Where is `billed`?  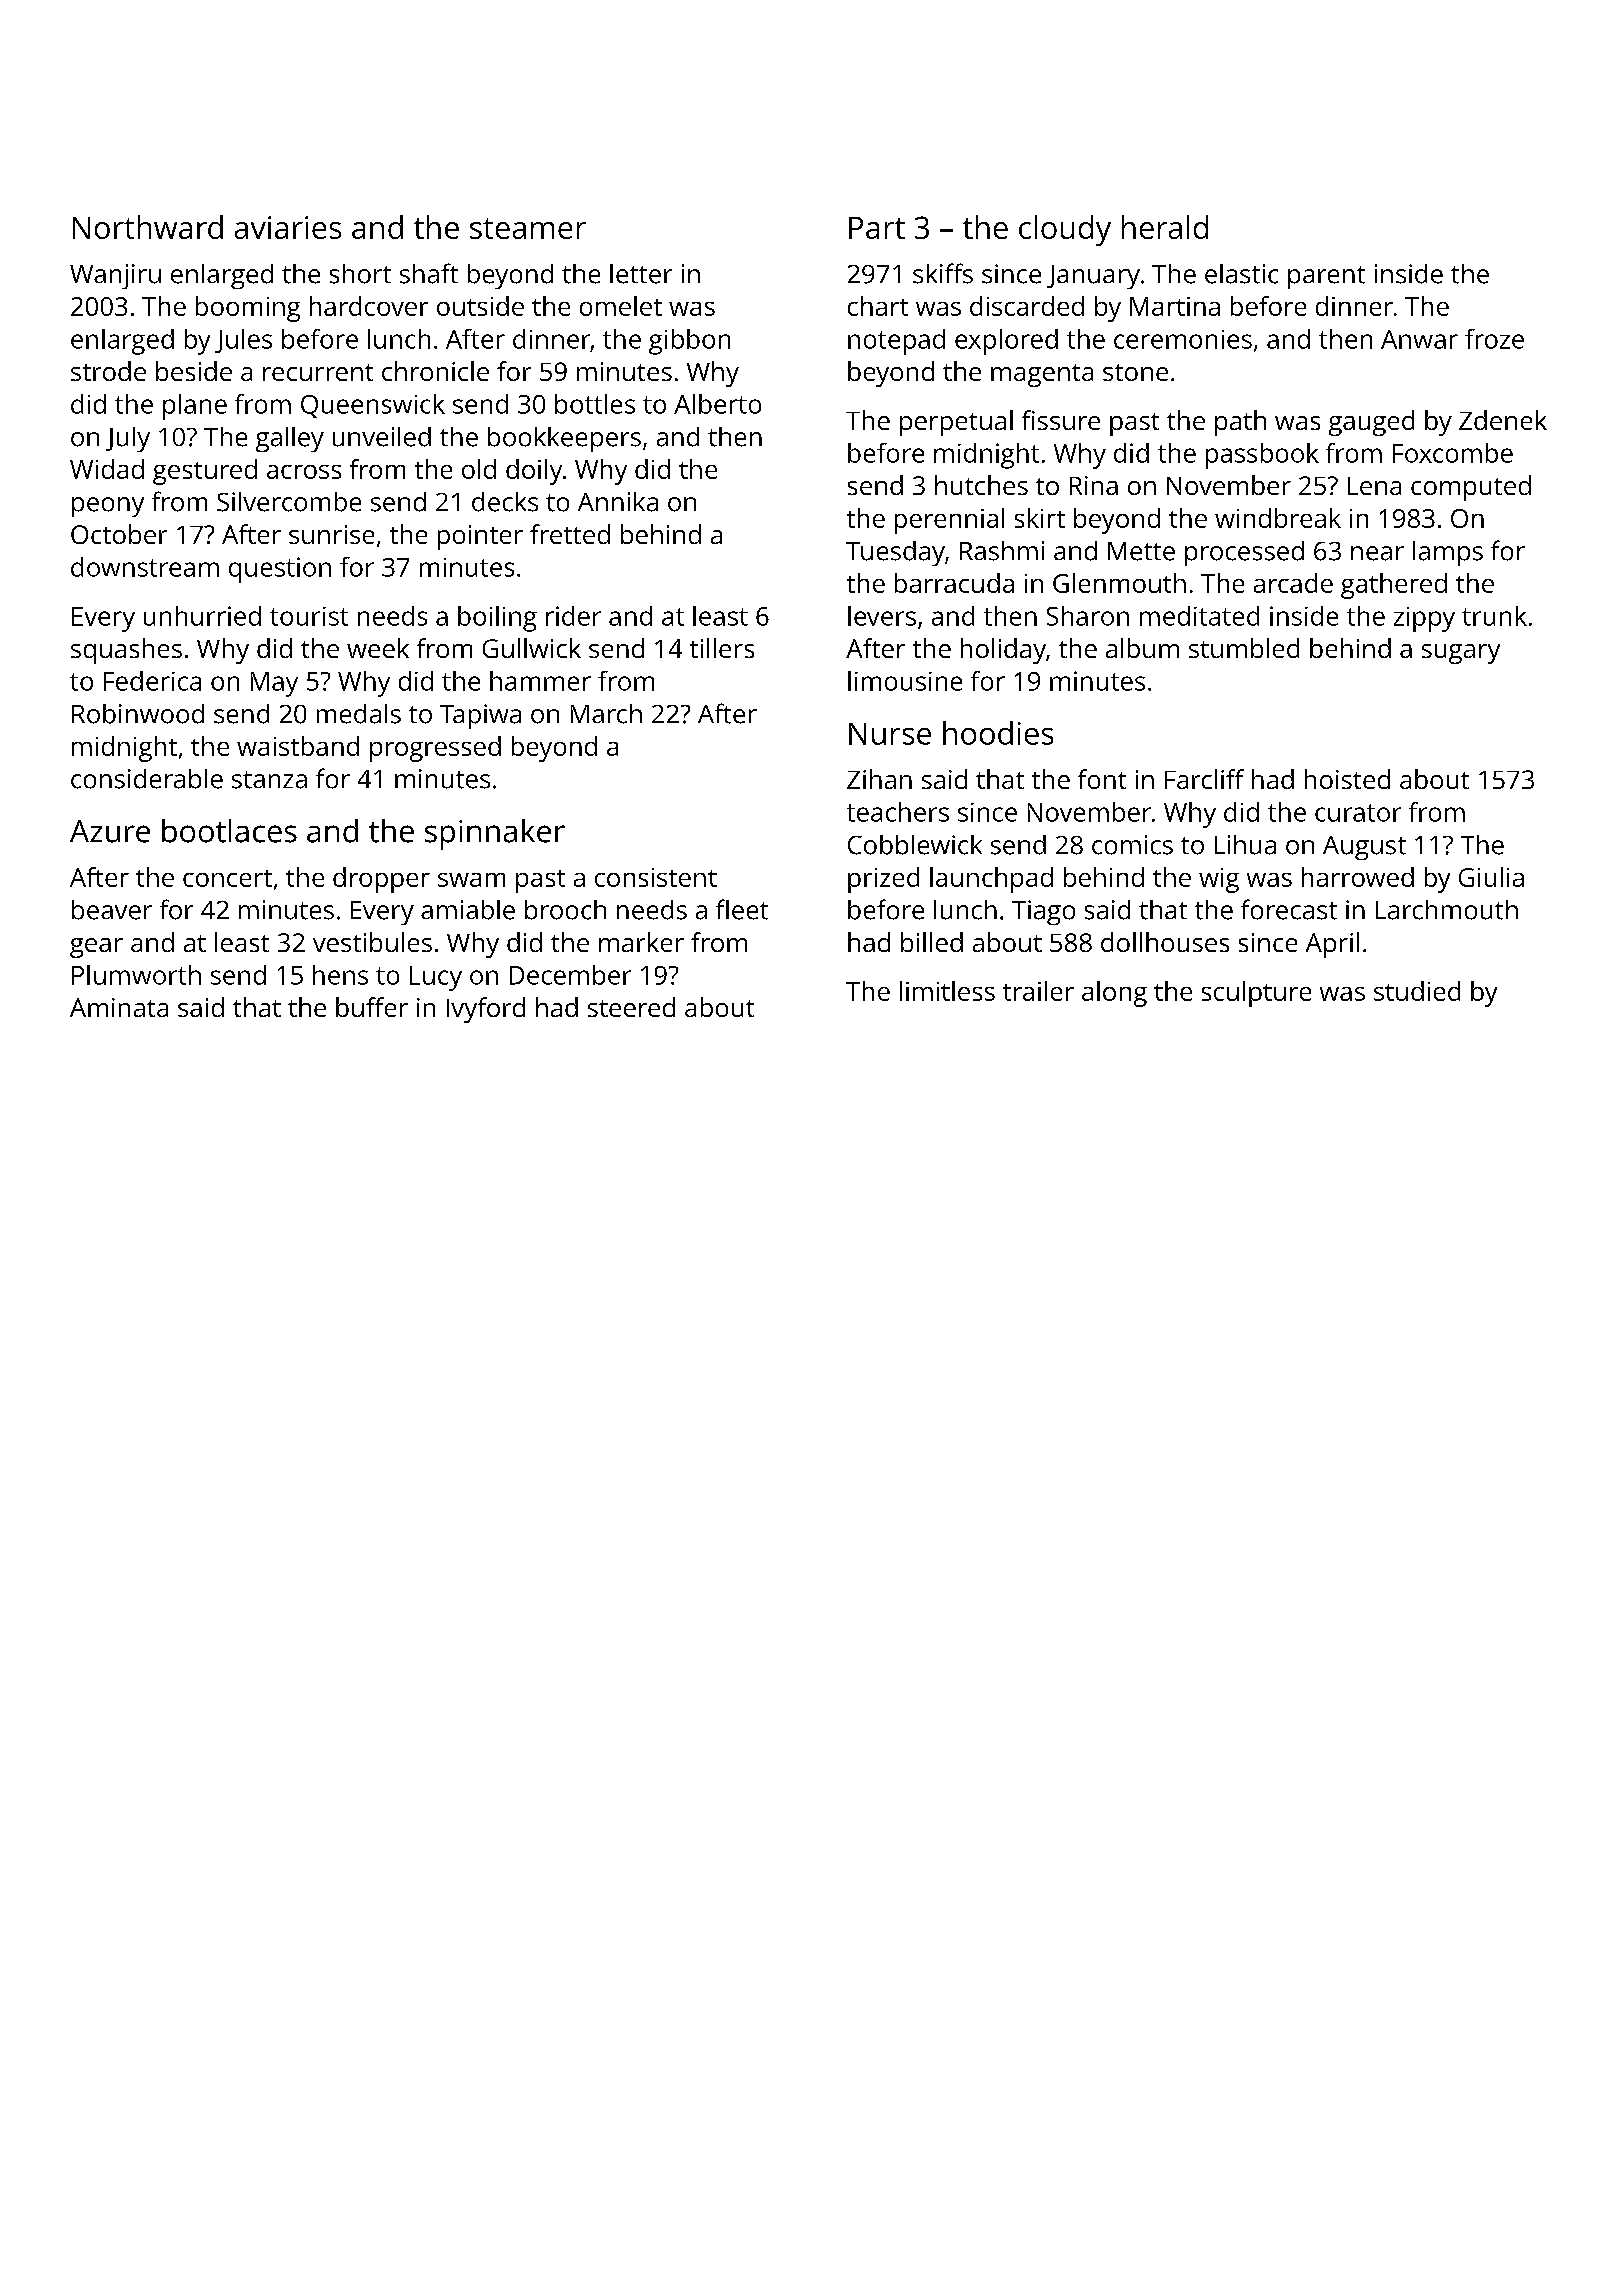 billed is located at coordinates (932, 942).
